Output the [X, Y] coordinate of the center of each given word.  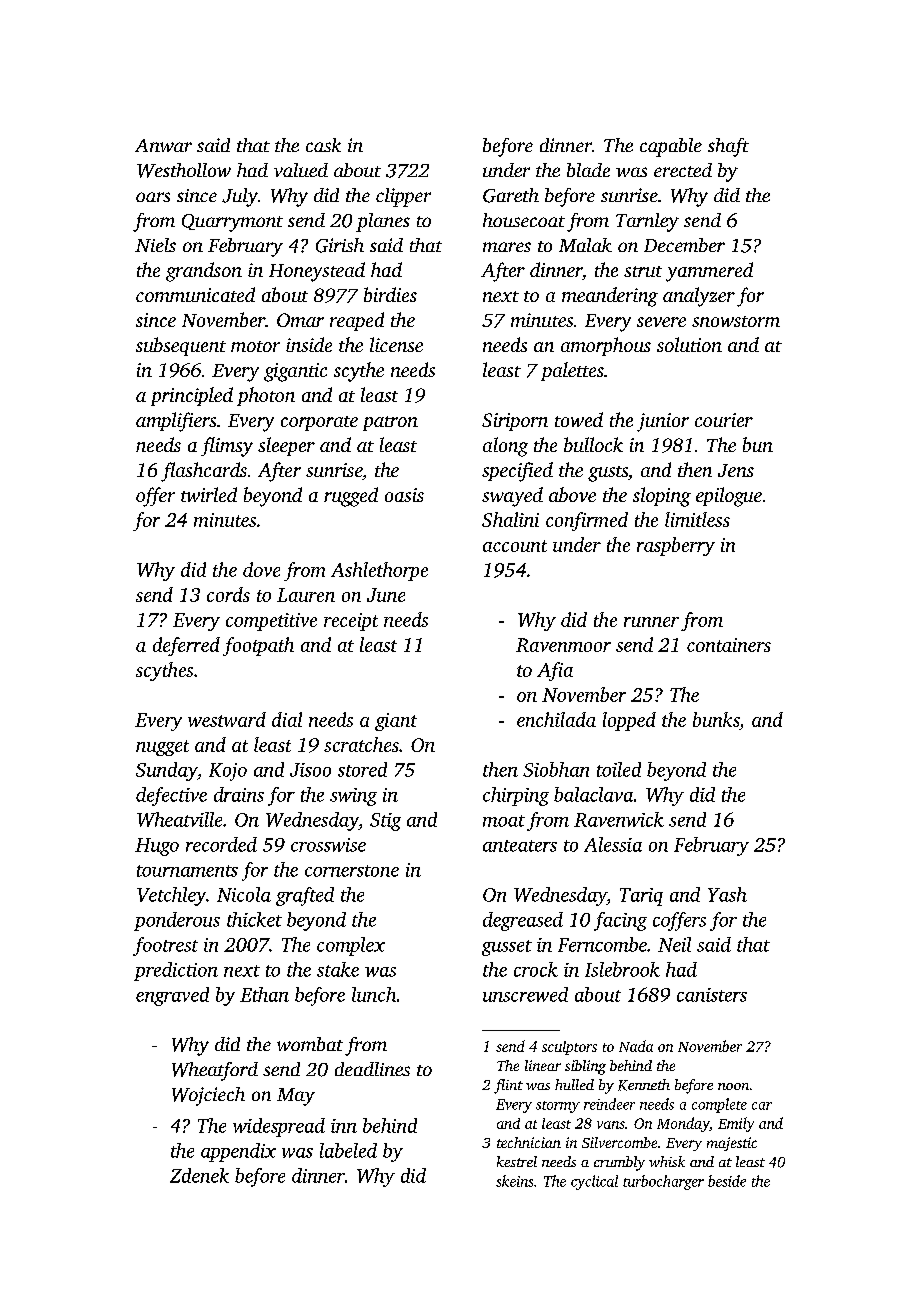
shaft [728, 147]
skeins [514, 1181]
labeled [348, 1150]
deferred [186, 646]
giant [396, 722]
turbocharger [663, 1182]
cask [323, 145]
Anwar [163, 145]
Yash [727, 894]
